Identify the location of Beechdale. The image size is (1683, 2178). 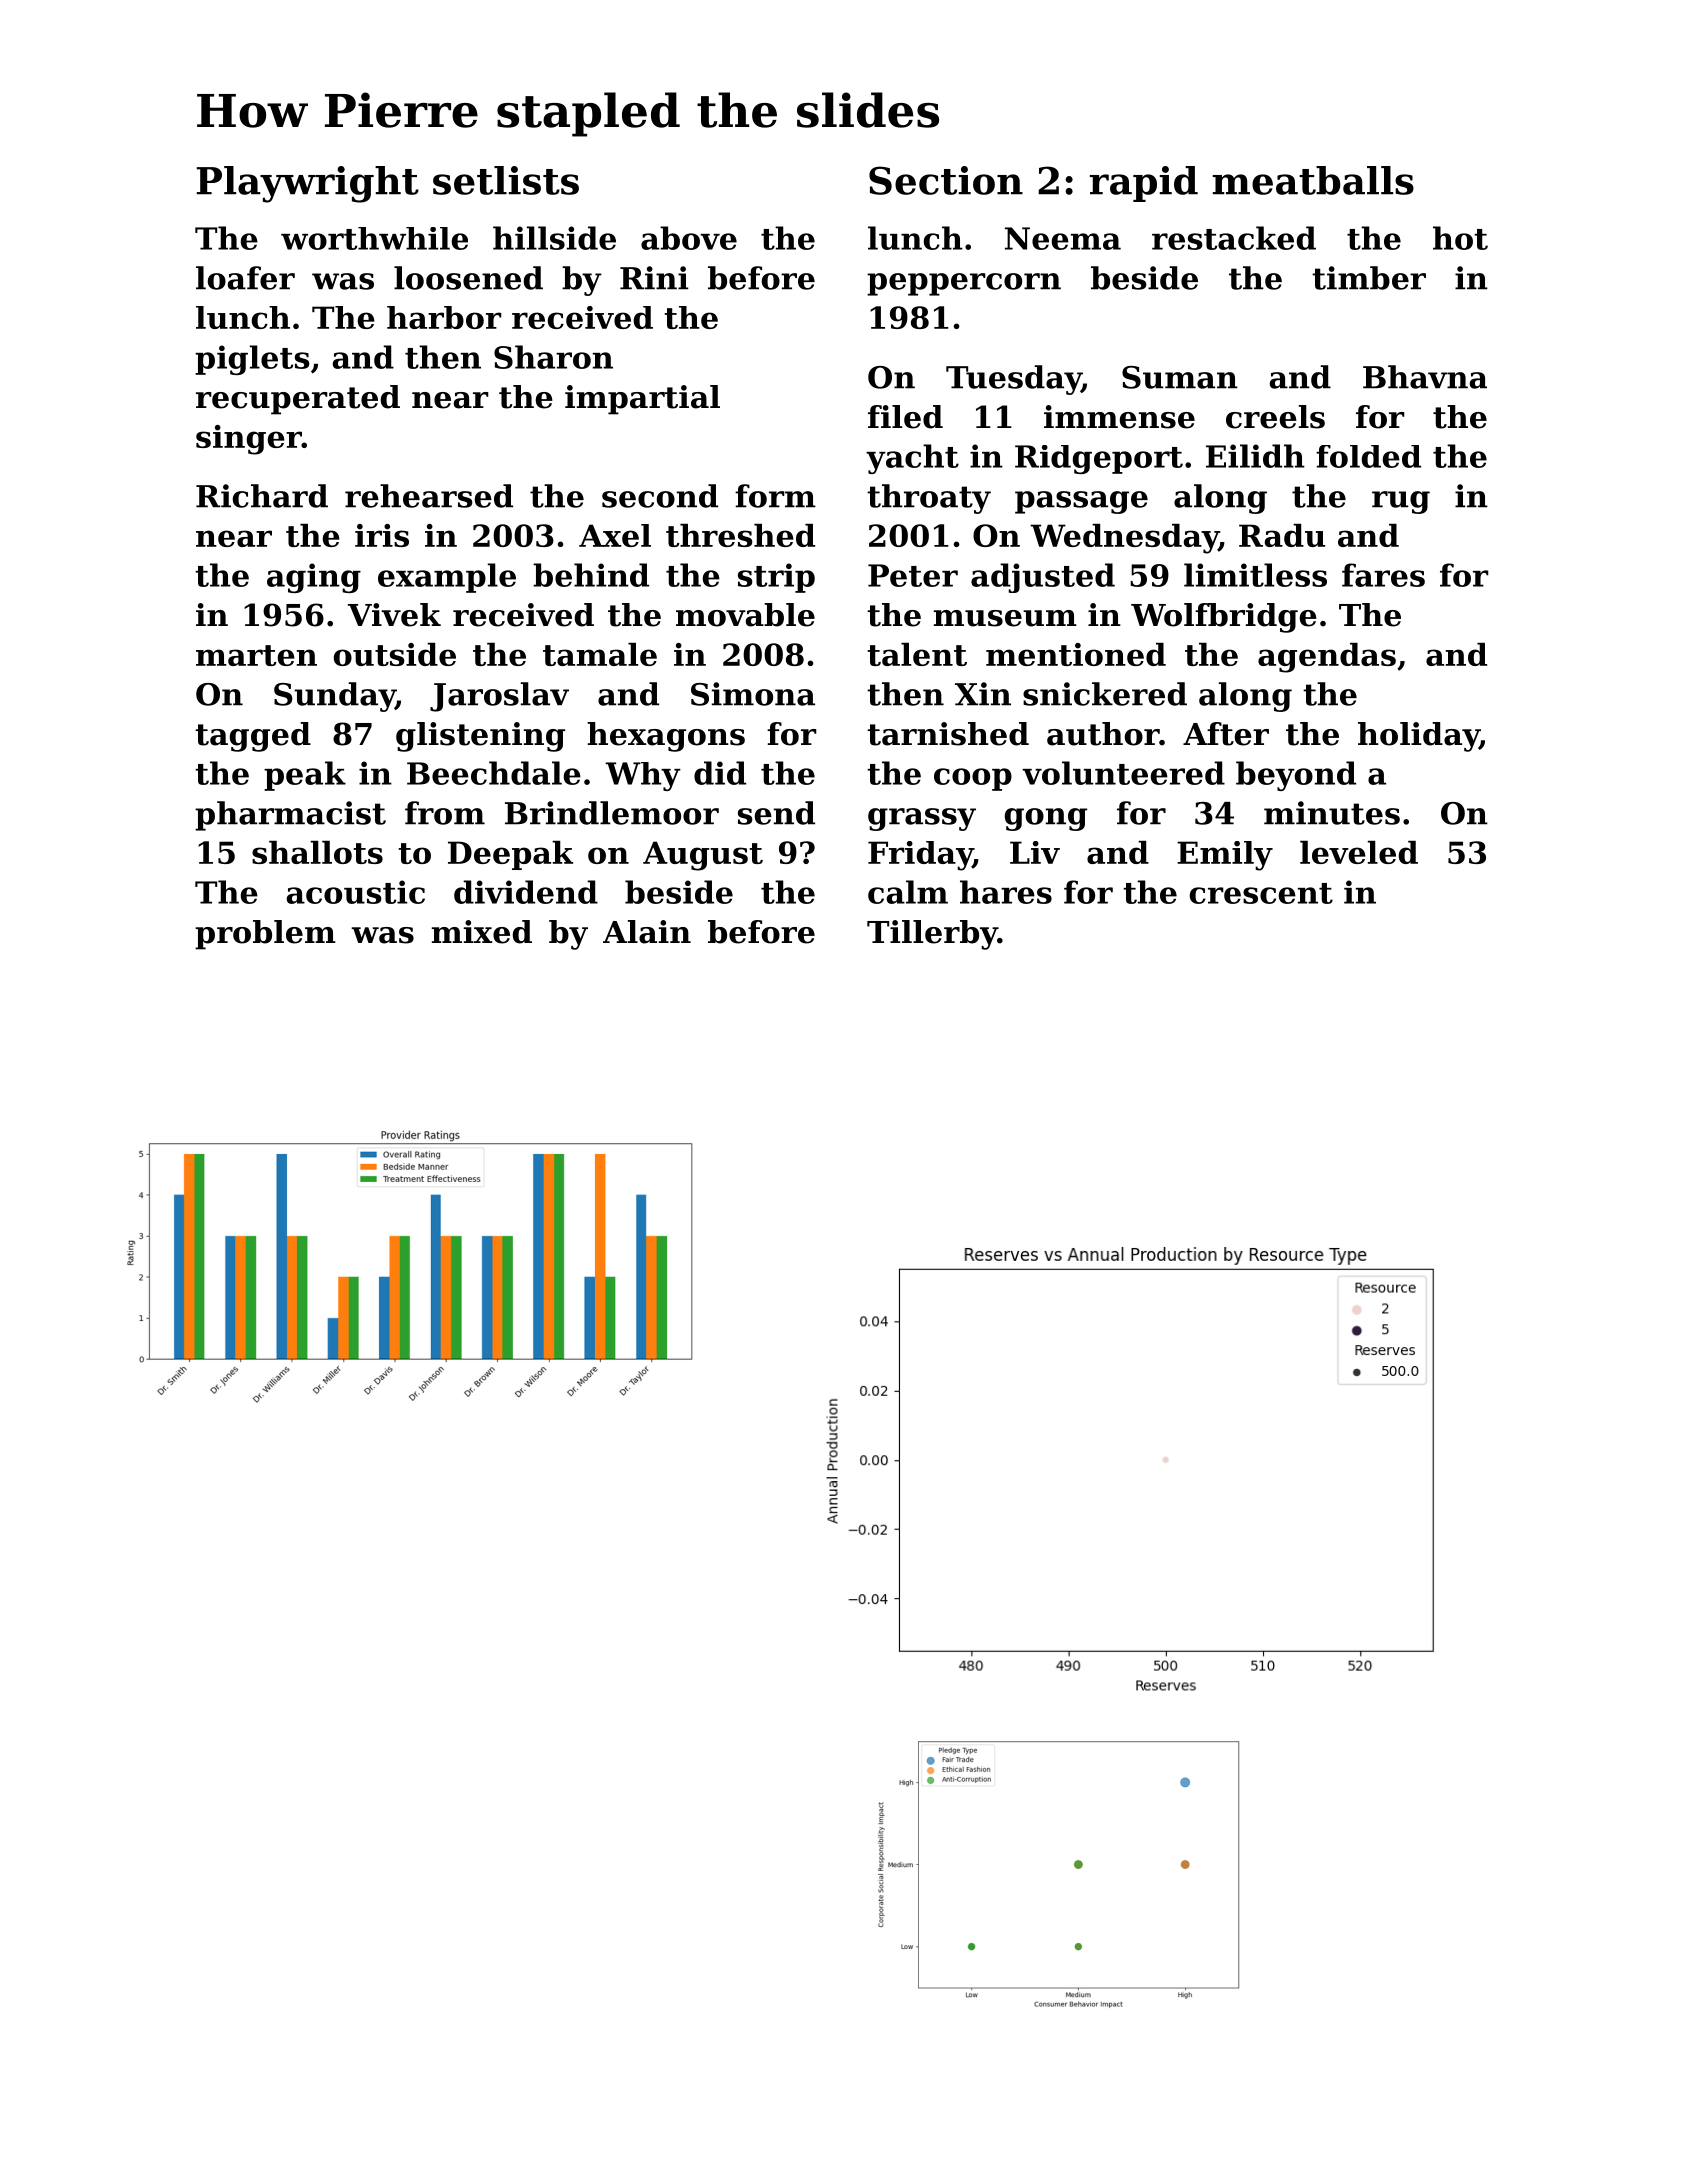
(494, 773).
